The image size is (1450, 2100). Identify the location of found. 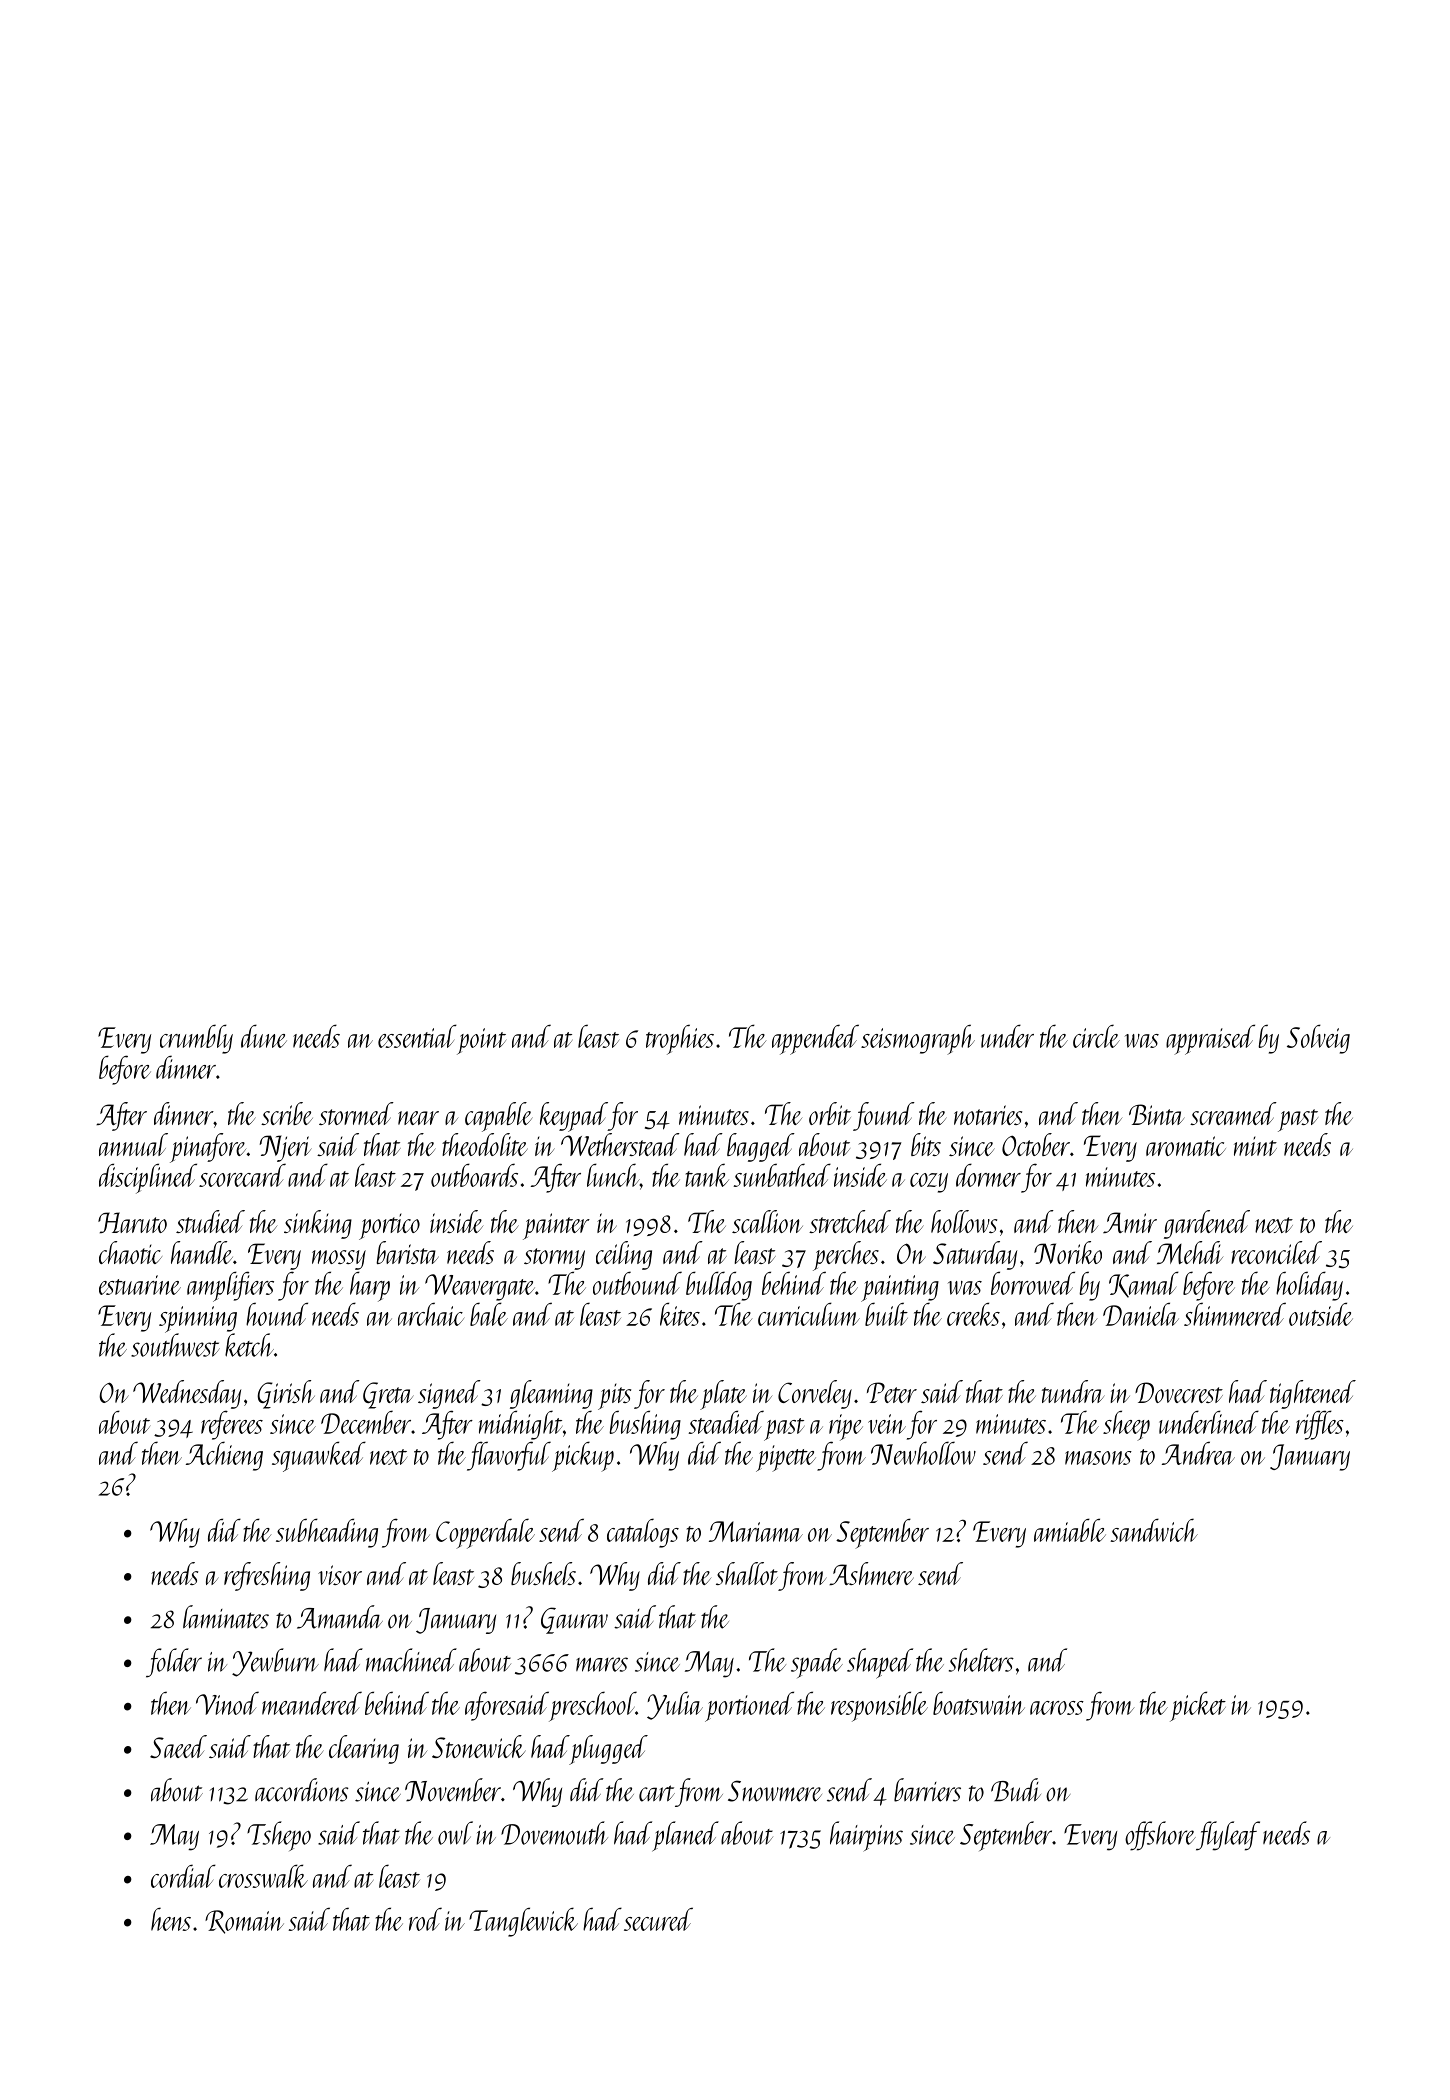
(884, 1116).
